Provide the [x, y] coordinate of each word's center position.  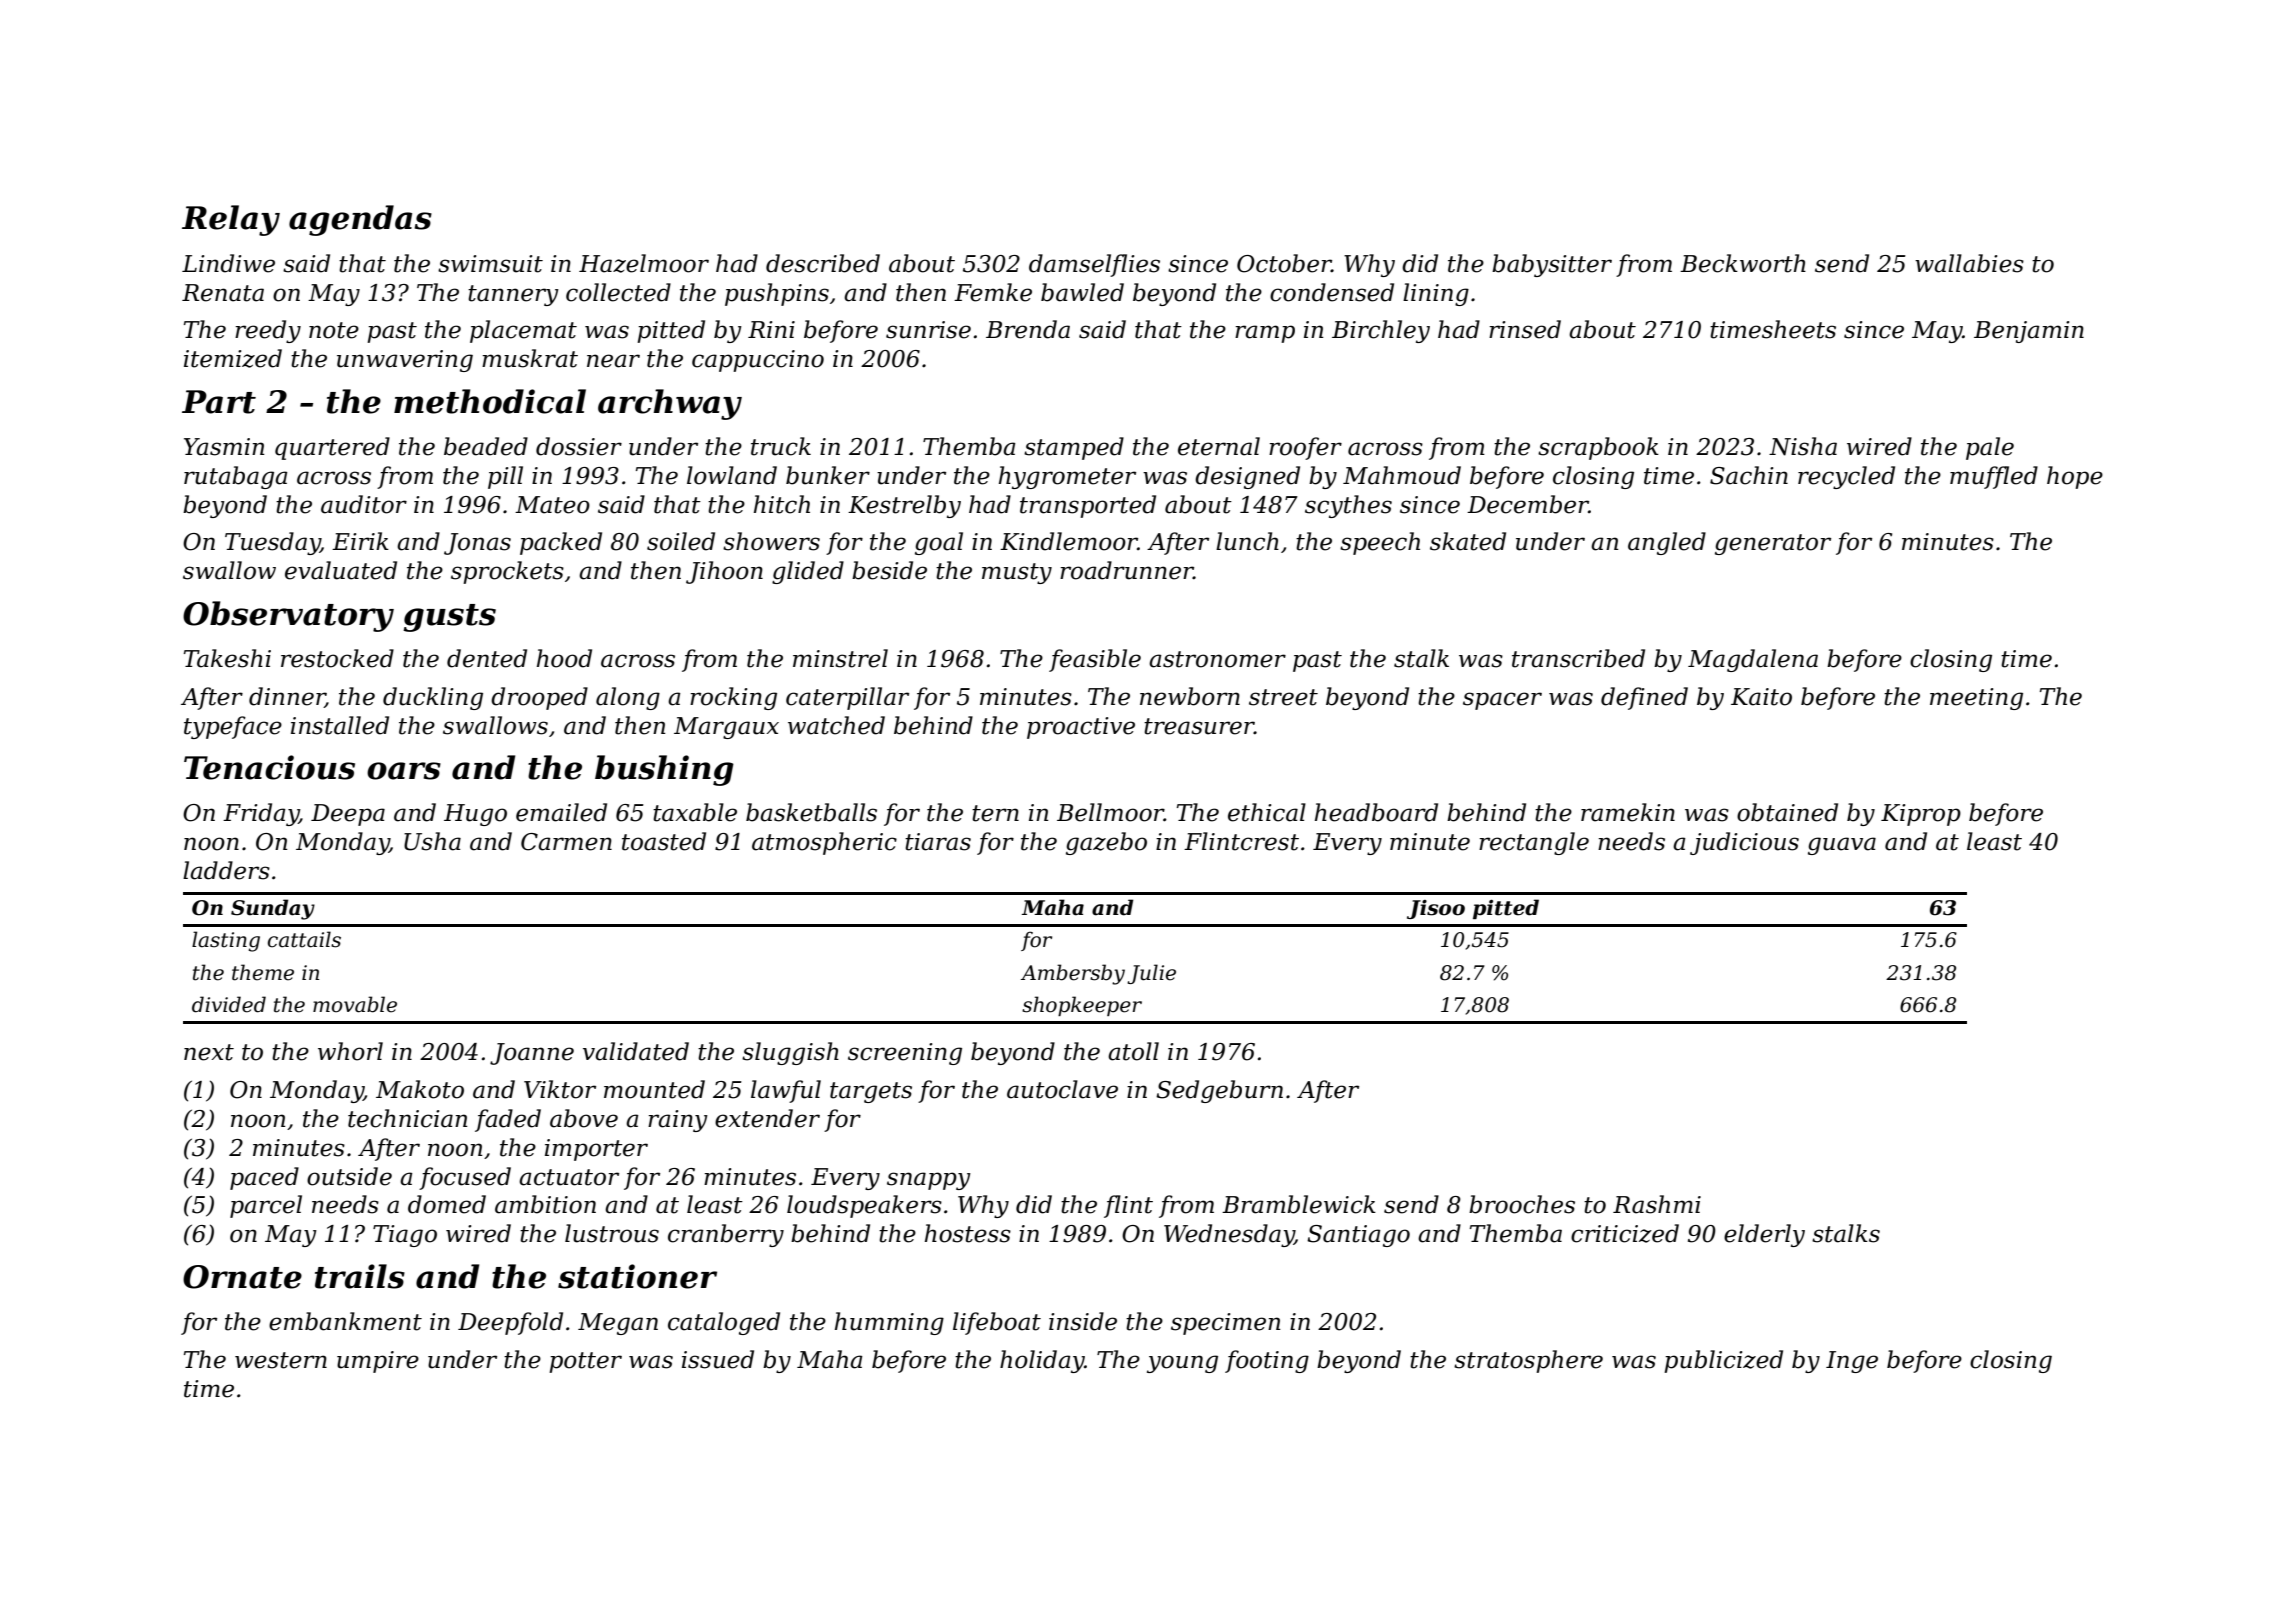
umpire [378, 1362]
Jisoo [1436, 909]
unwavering [405, 361]
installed [340, 725]
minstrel [840, 658]
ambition [545, 1204]
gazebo [1106, 843]
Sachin [1749, 475]
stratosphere [1528, 1361]
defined [1644, 698]
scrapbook [1598, 448]
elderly [1764, 1235]
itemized [233, 358]
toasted [664, 841]
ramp [1265, 334]
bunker [828, 475]
